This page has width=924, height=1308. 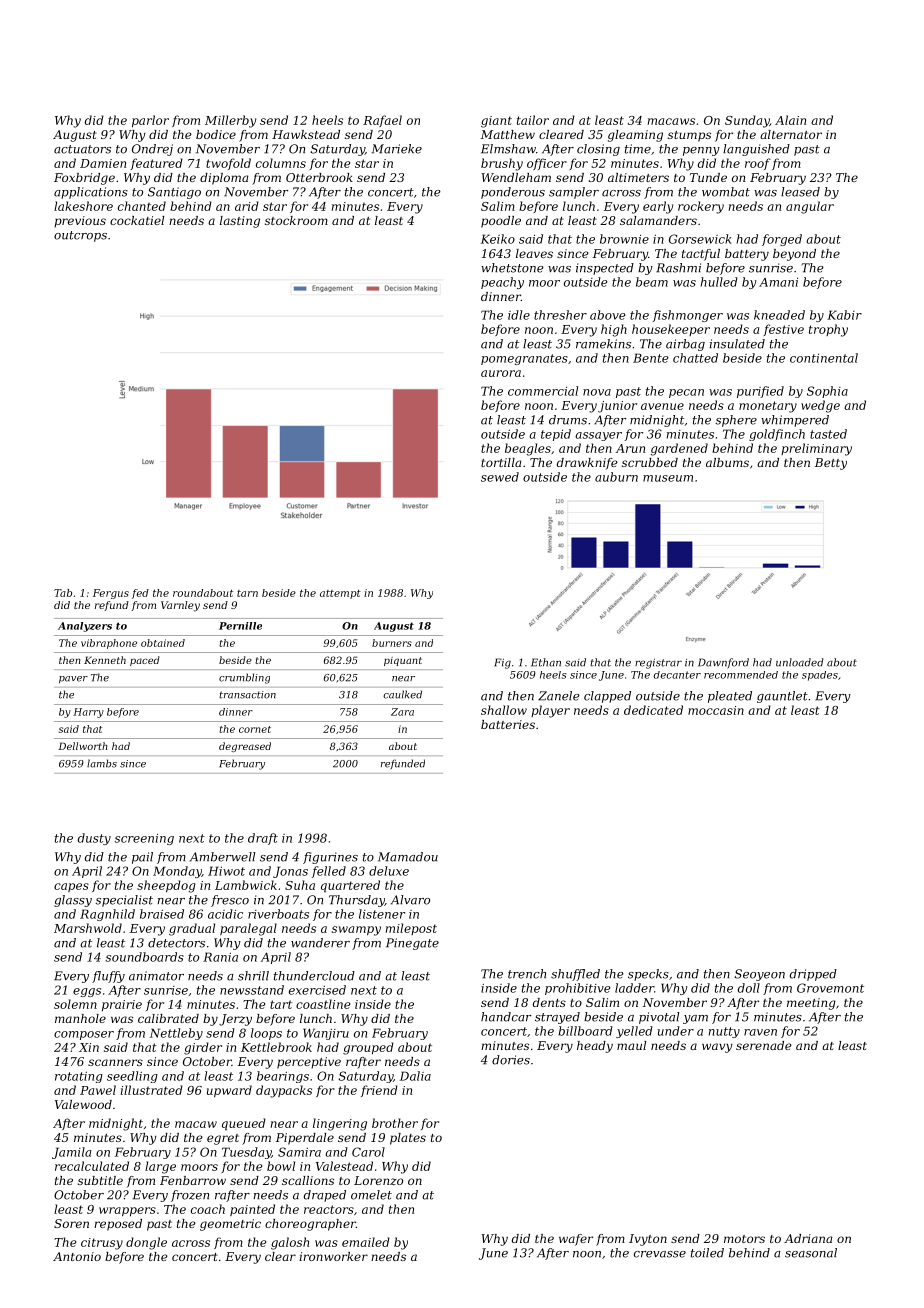 What do you see at coordinates (296, 220) in the page?
I see `stockroom` at bounding box center [296, 220].
